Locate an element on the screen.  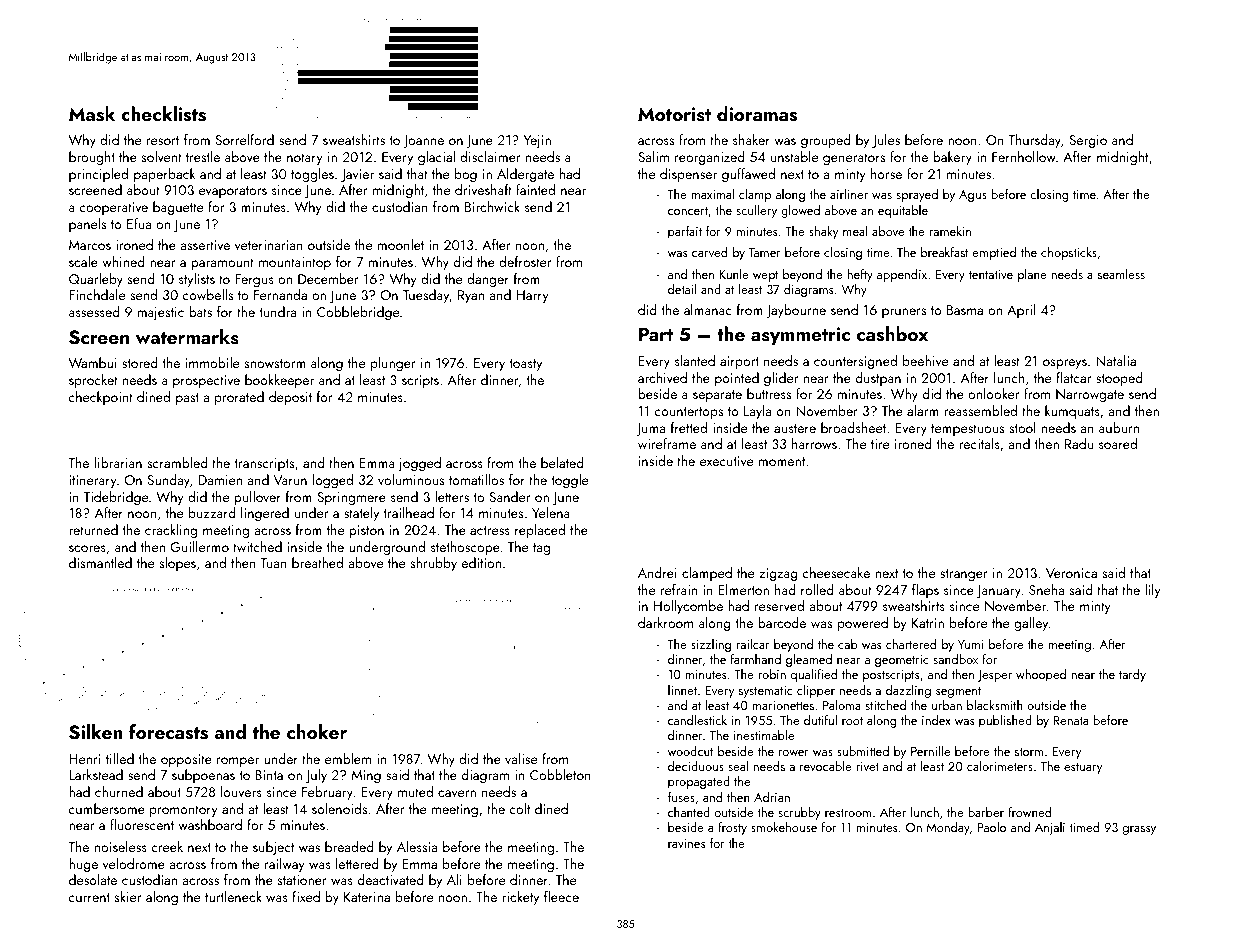
Yejin is located at coordinates (537, 141).
